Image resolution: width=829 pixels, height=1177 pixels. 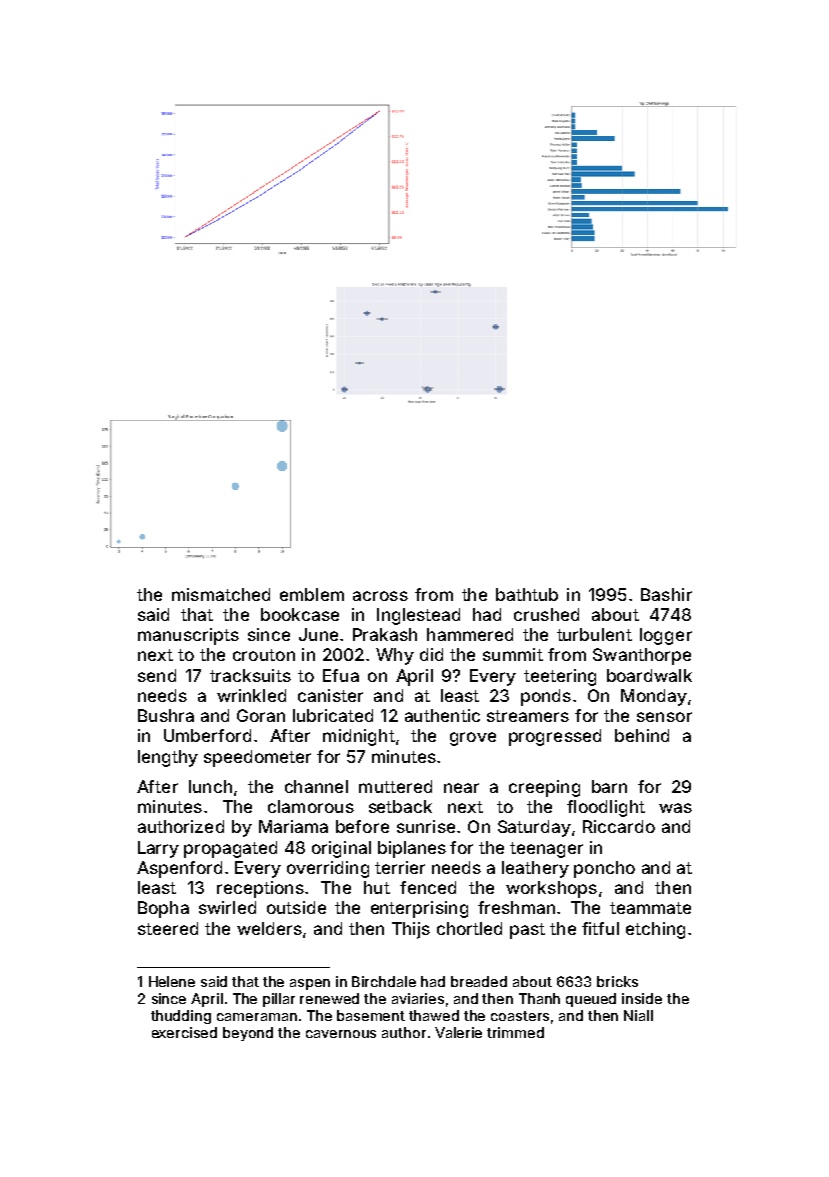 I want to click on etching, so click(x=655, y=930).
